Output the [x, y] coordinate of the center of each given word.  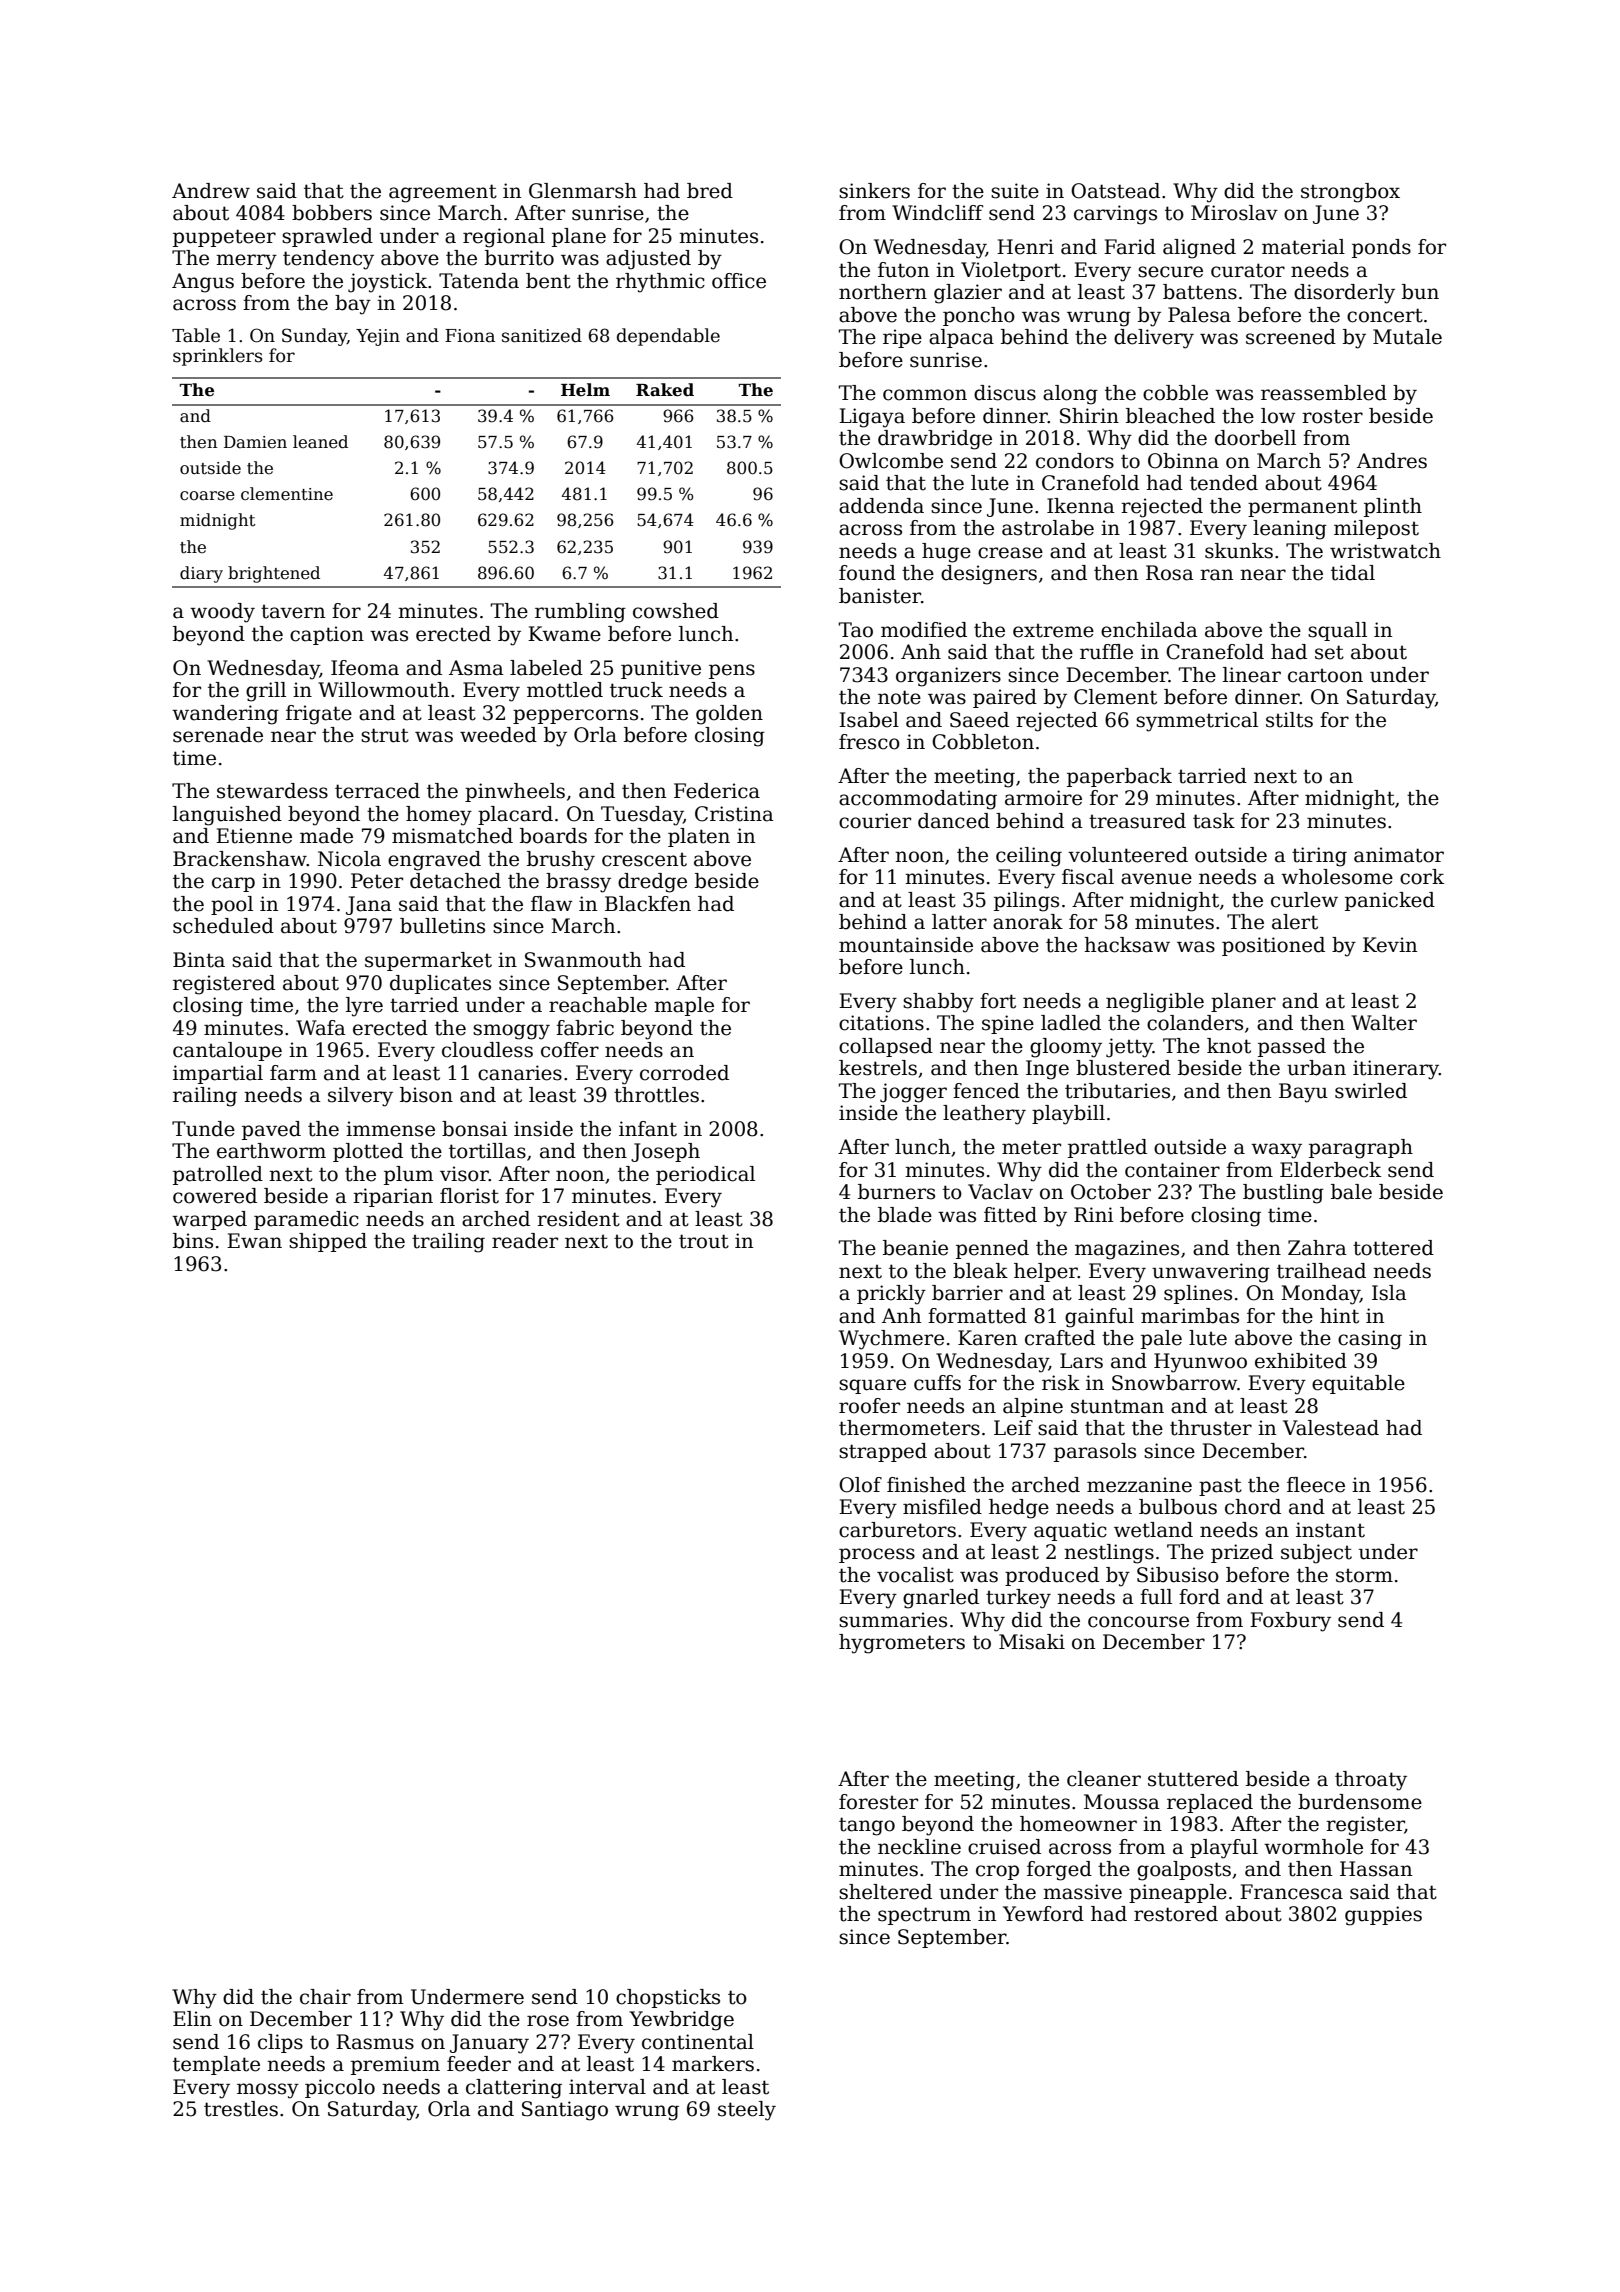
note [899, 697]
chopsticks [668, 1998]
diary [201, 574]
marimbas [1190, 1316]
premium [395, 2065]
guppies [1383, 1916]
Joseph [665, 1152]
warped [209, 1220]
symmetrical [1197, 722]
